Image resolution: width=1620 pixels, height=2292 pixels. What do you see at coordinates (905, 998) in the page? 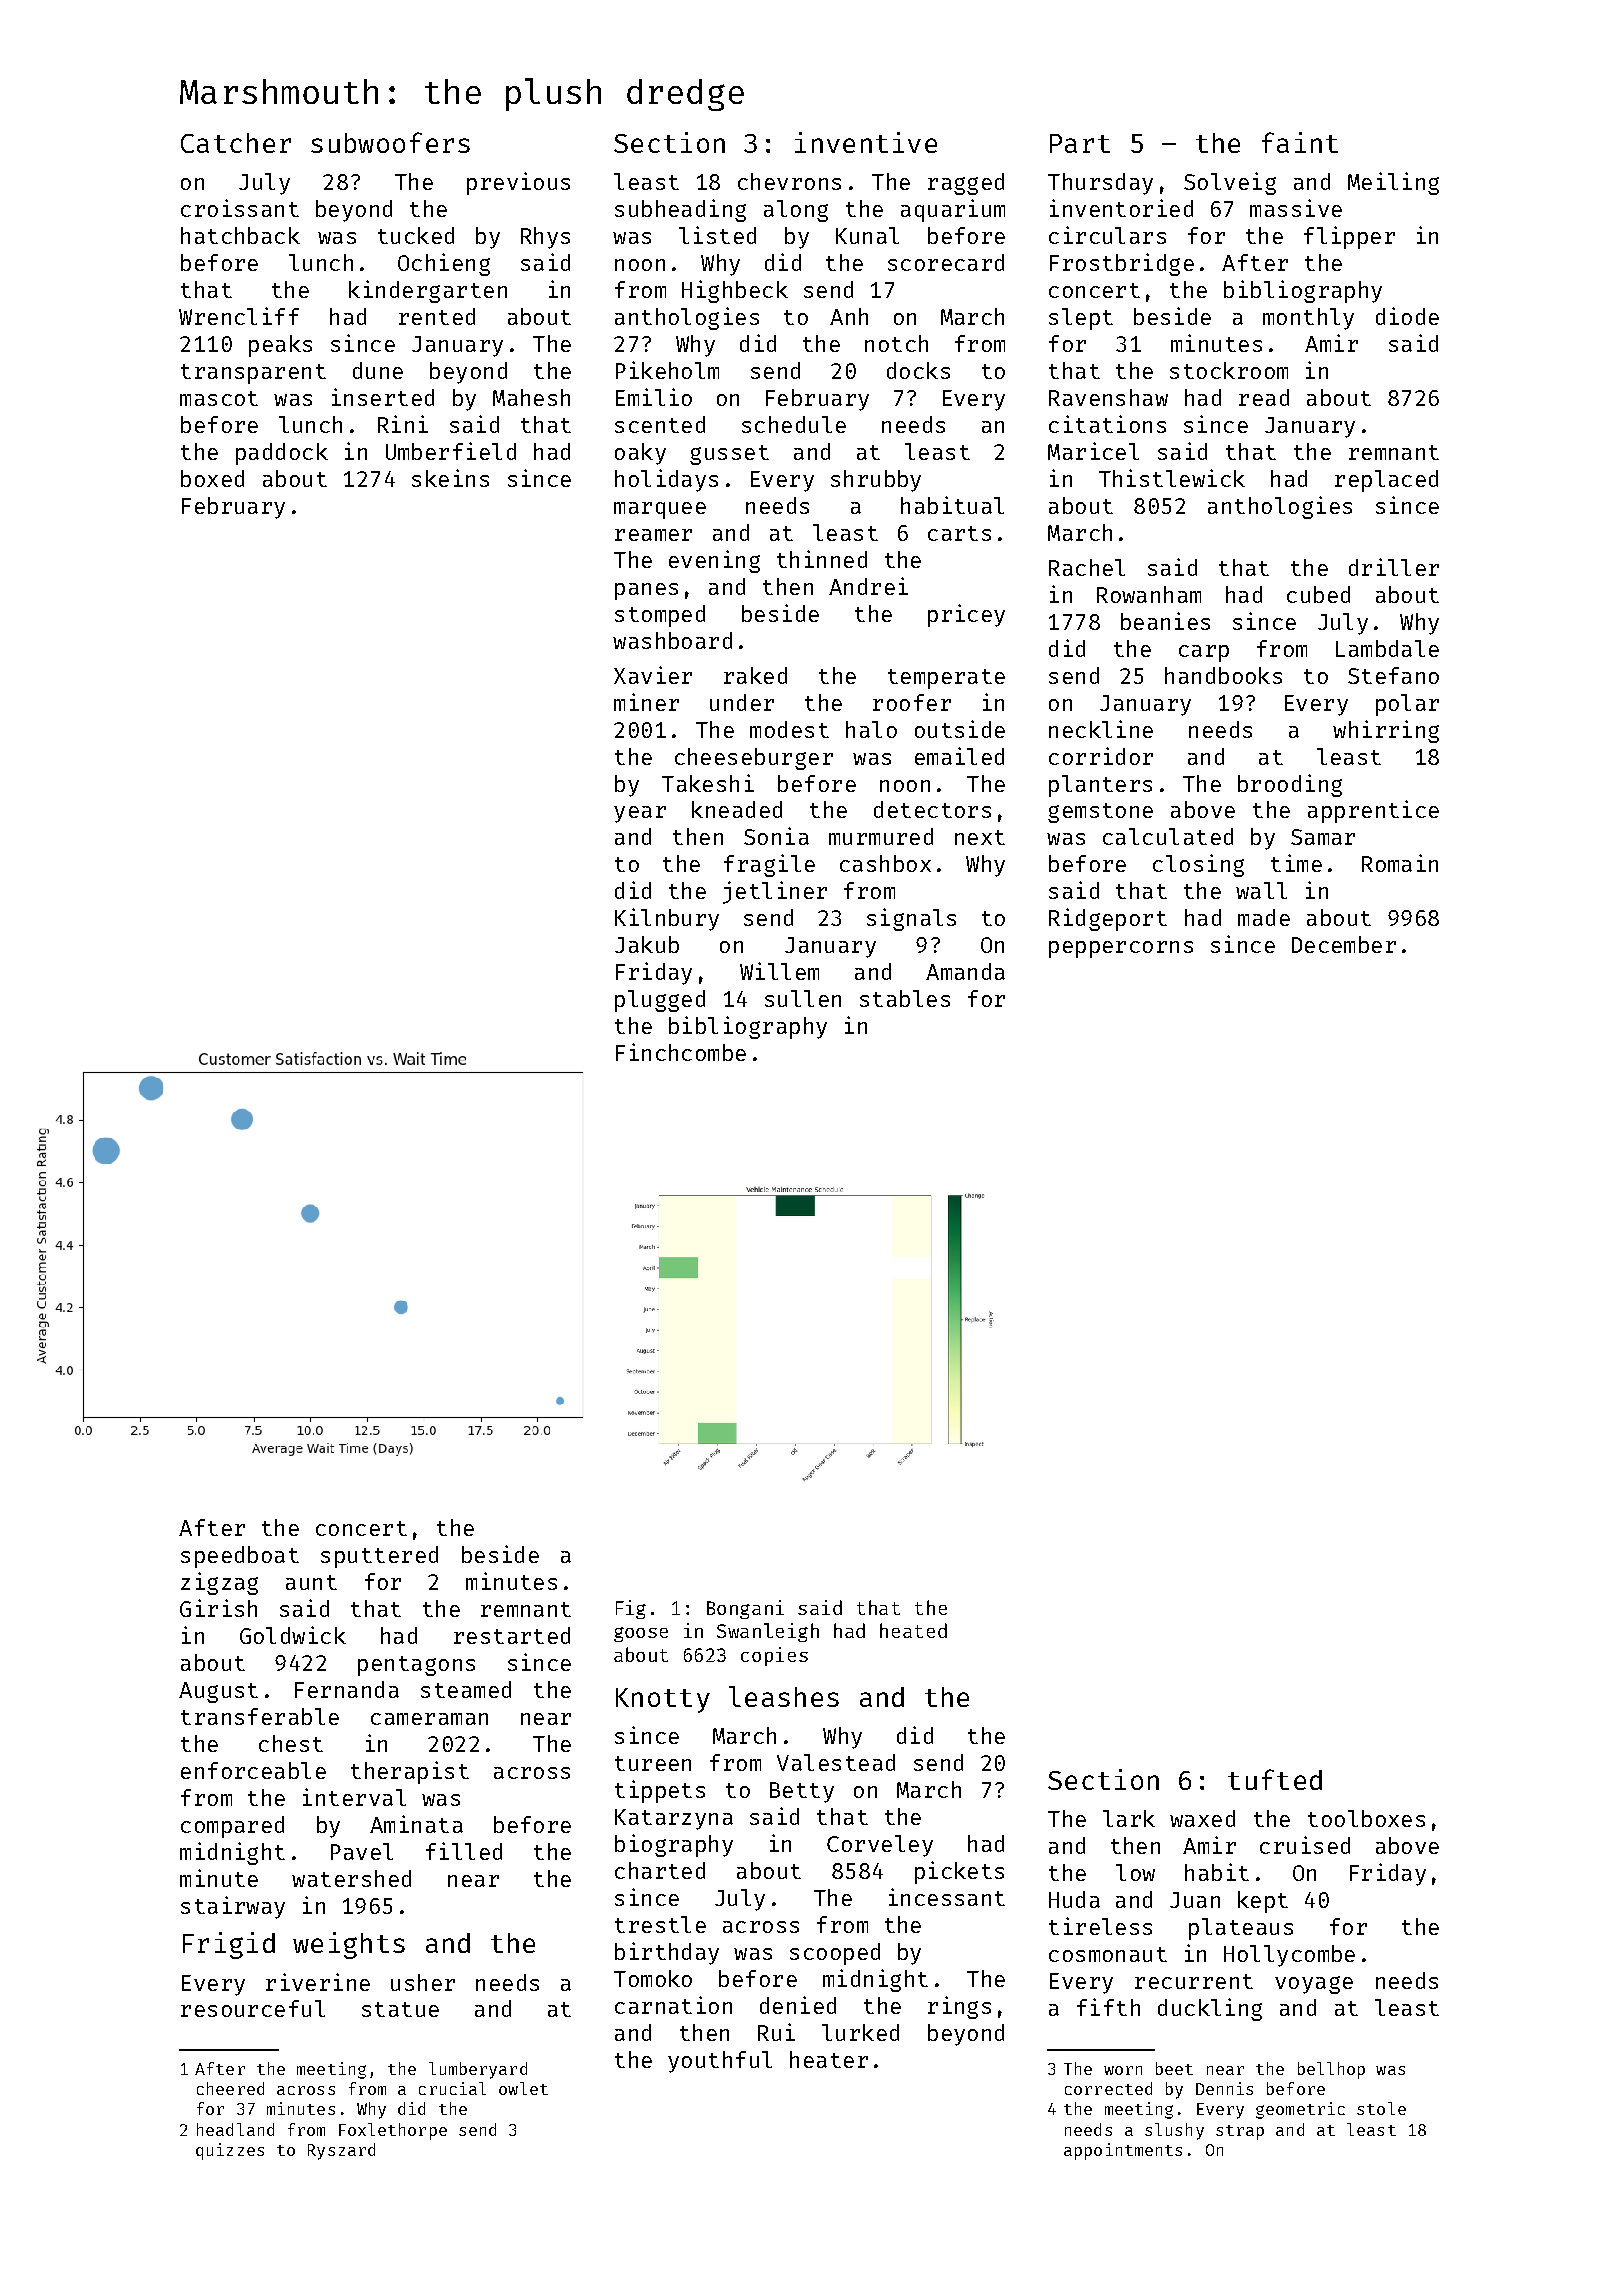
I see `stables` at bounding box center [905, 998].
